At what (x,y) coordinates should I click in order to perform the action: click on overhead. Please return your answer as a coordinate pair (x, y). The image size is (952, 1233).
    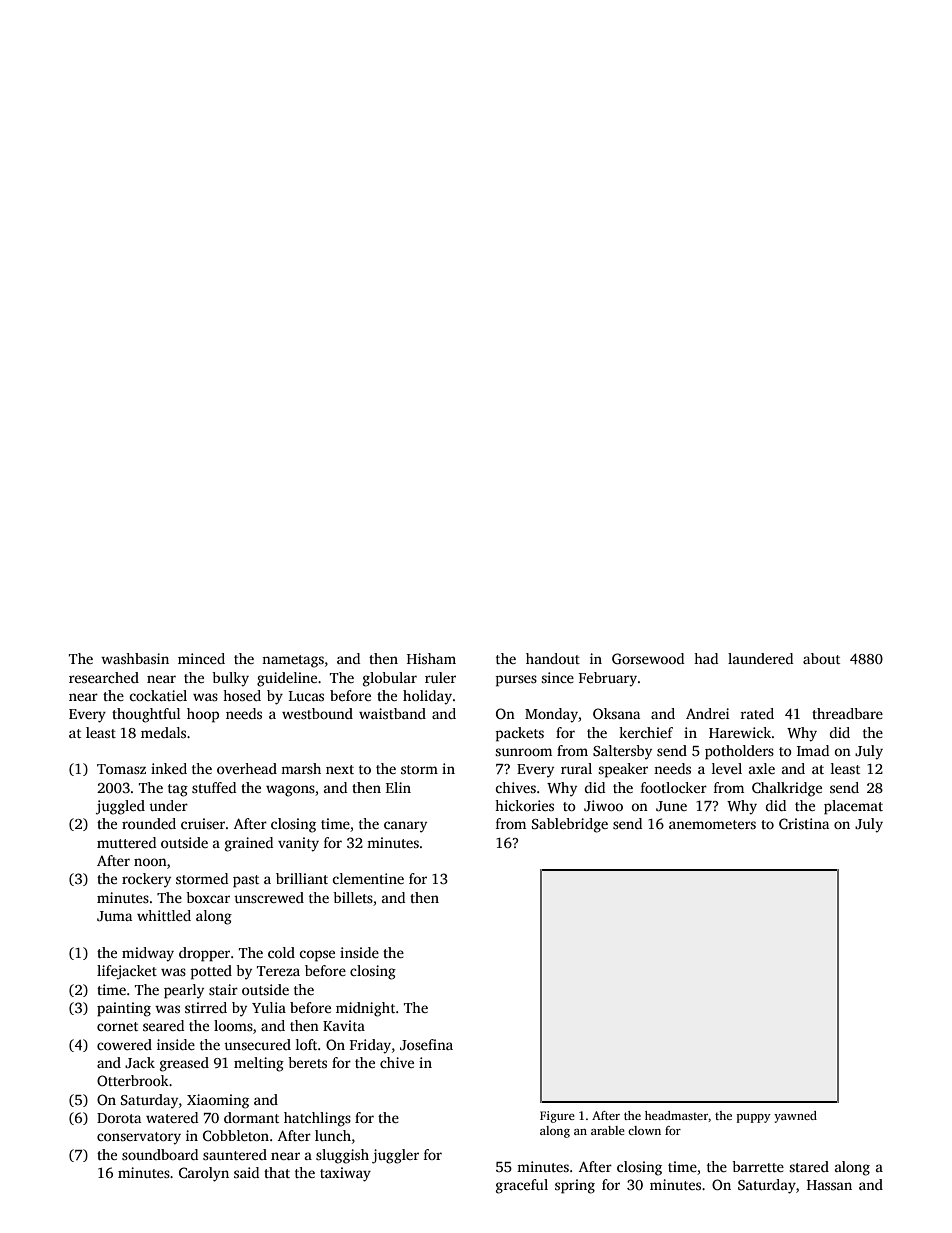
    Looking at the image, I should click on (247, 768).
